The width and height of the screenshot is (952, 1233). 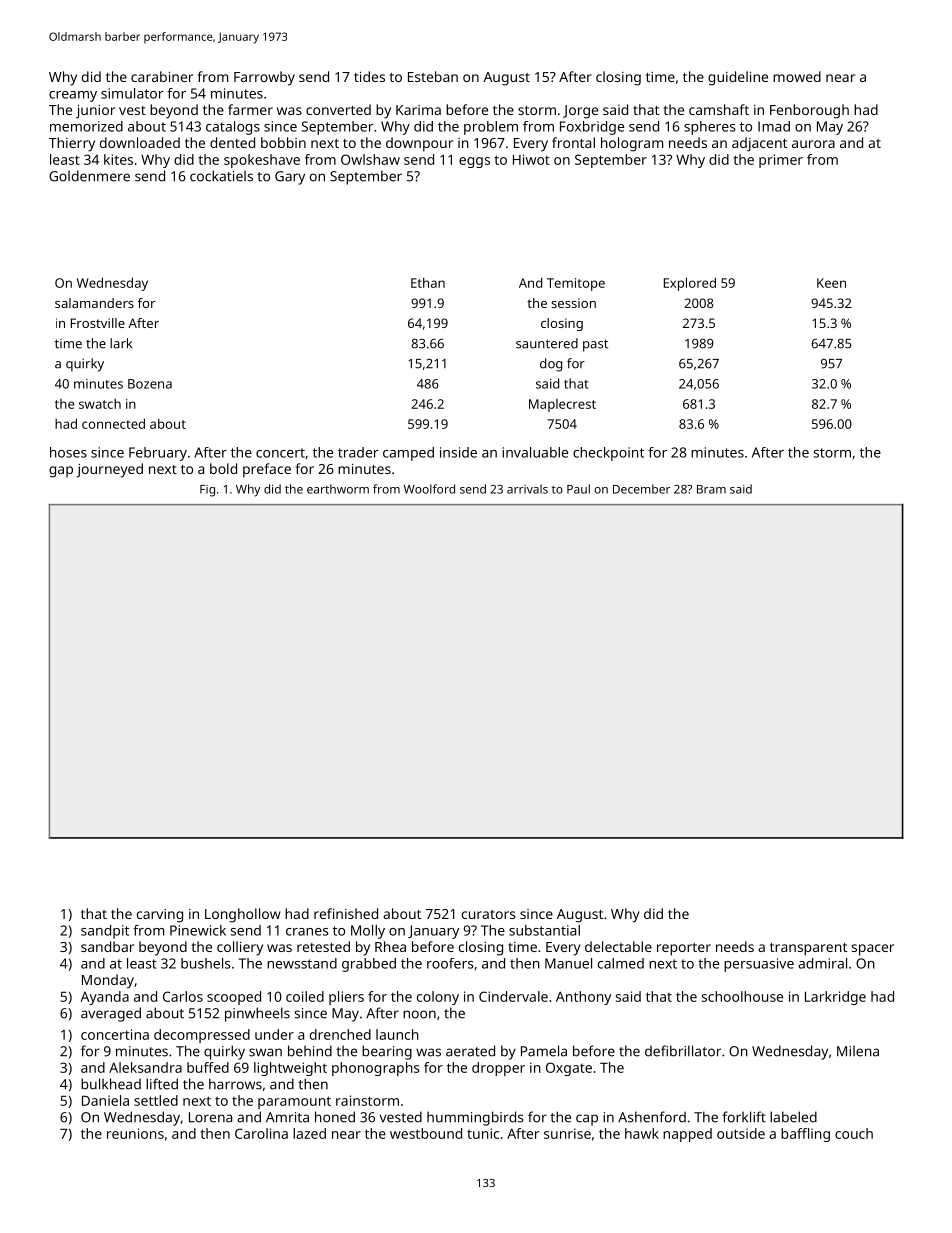 I want to click on Bram, so click(x=711, y=489).
